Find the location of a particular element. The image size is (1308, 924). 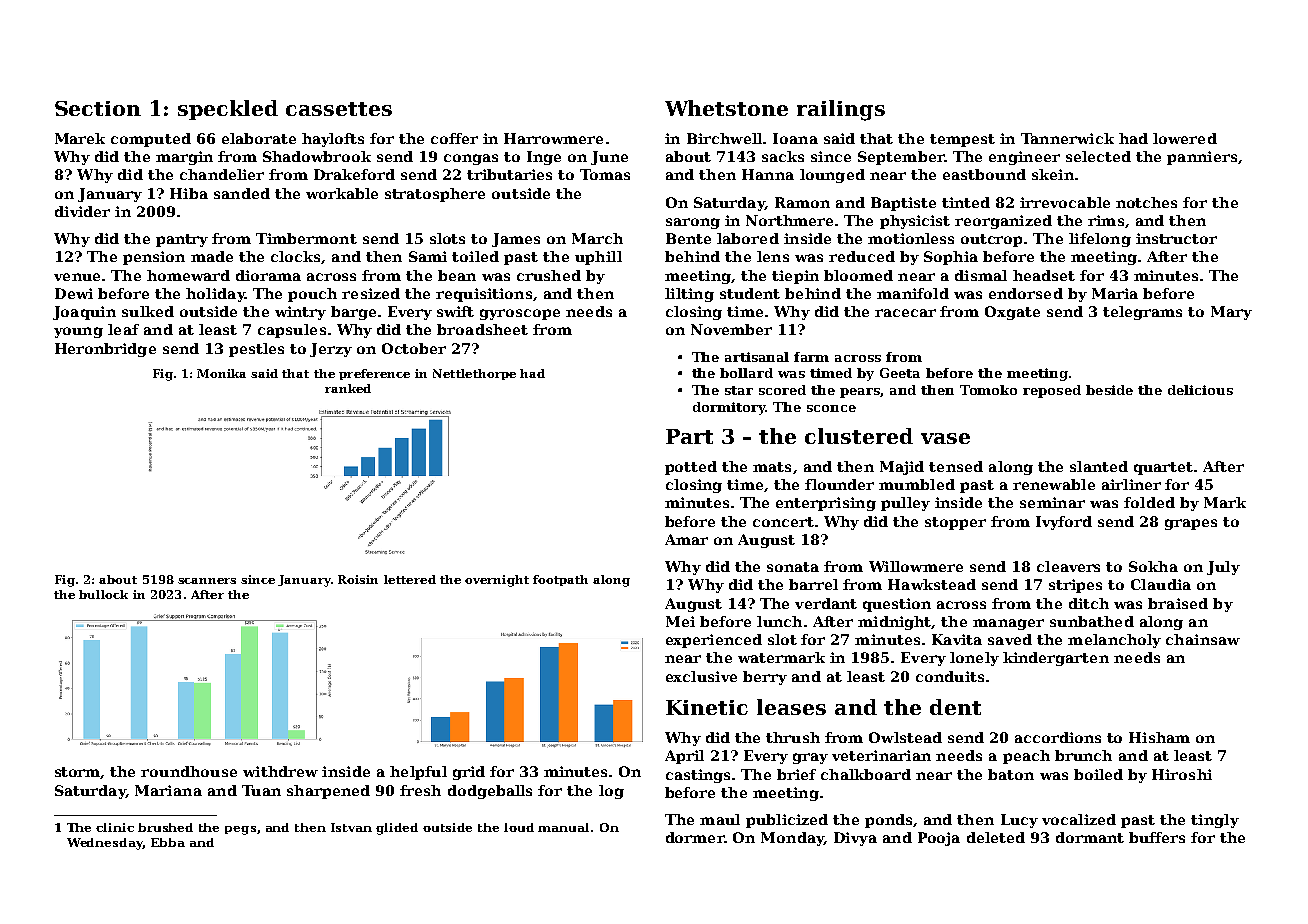

tiepin is located at coordinates (795, 277).
